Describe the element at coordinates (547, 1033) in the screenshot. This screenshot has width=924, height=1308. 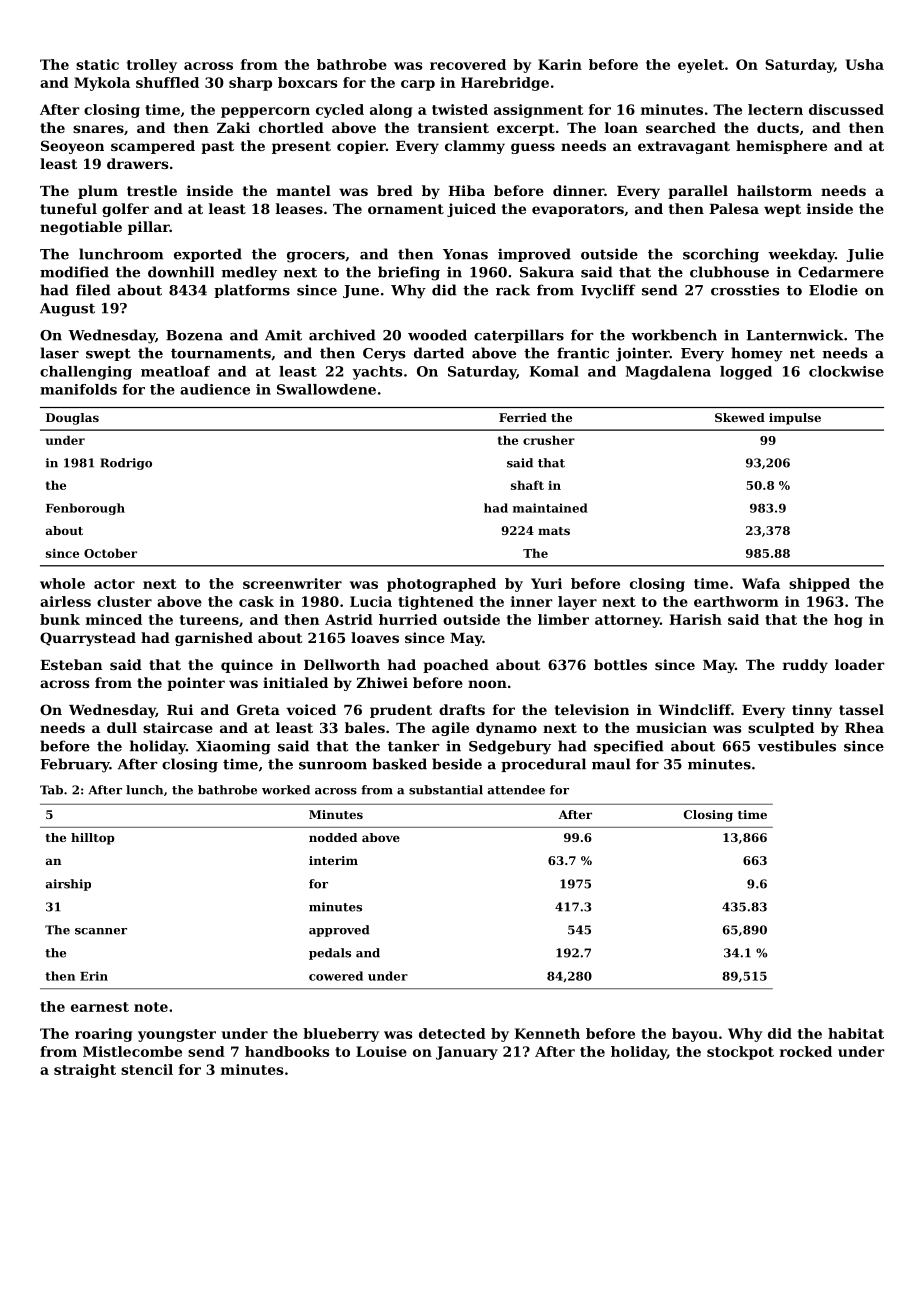
I see `Kenneth` at that location.
